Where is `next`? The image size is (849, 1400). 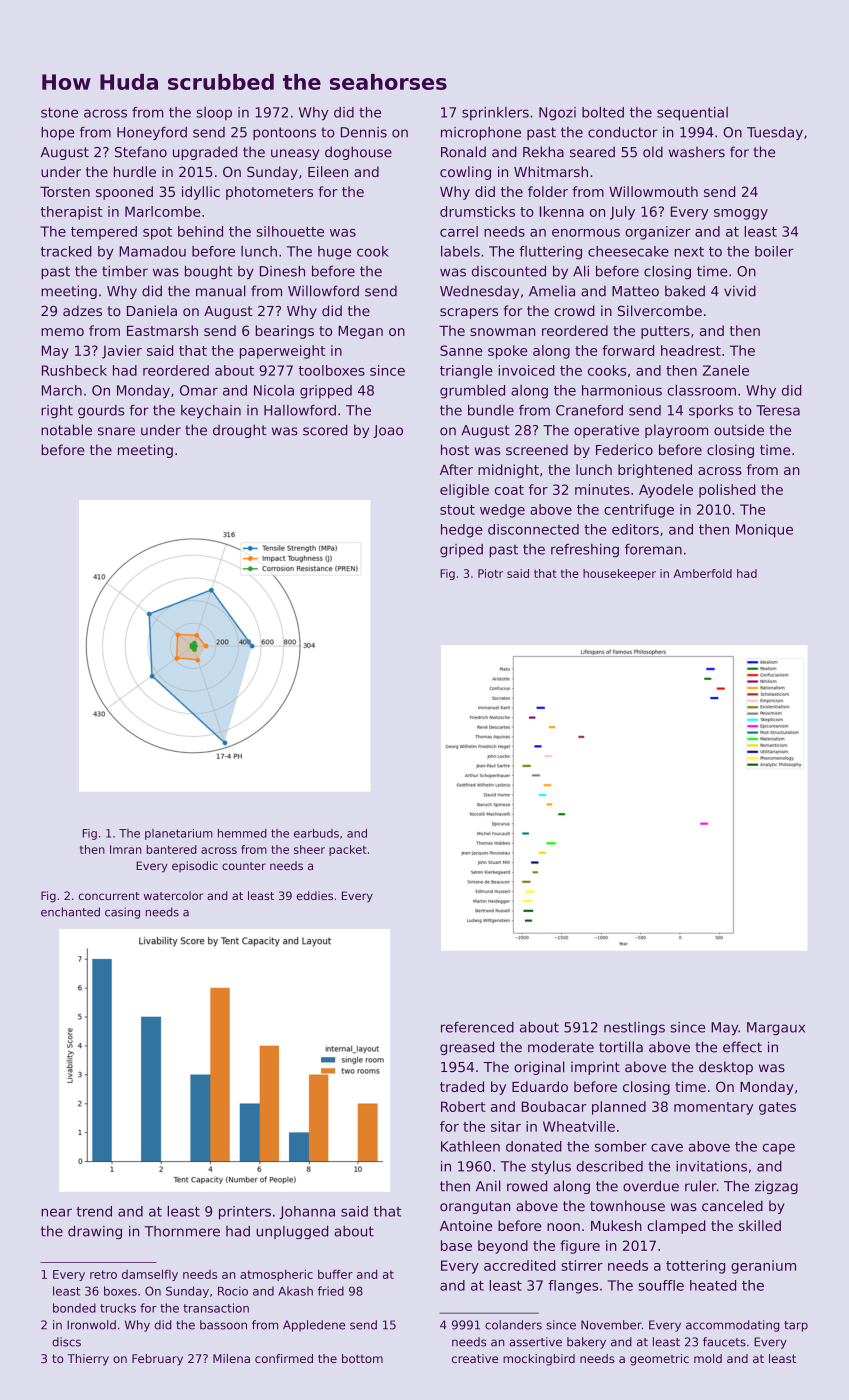
next is located at coordinates (689, 251).
